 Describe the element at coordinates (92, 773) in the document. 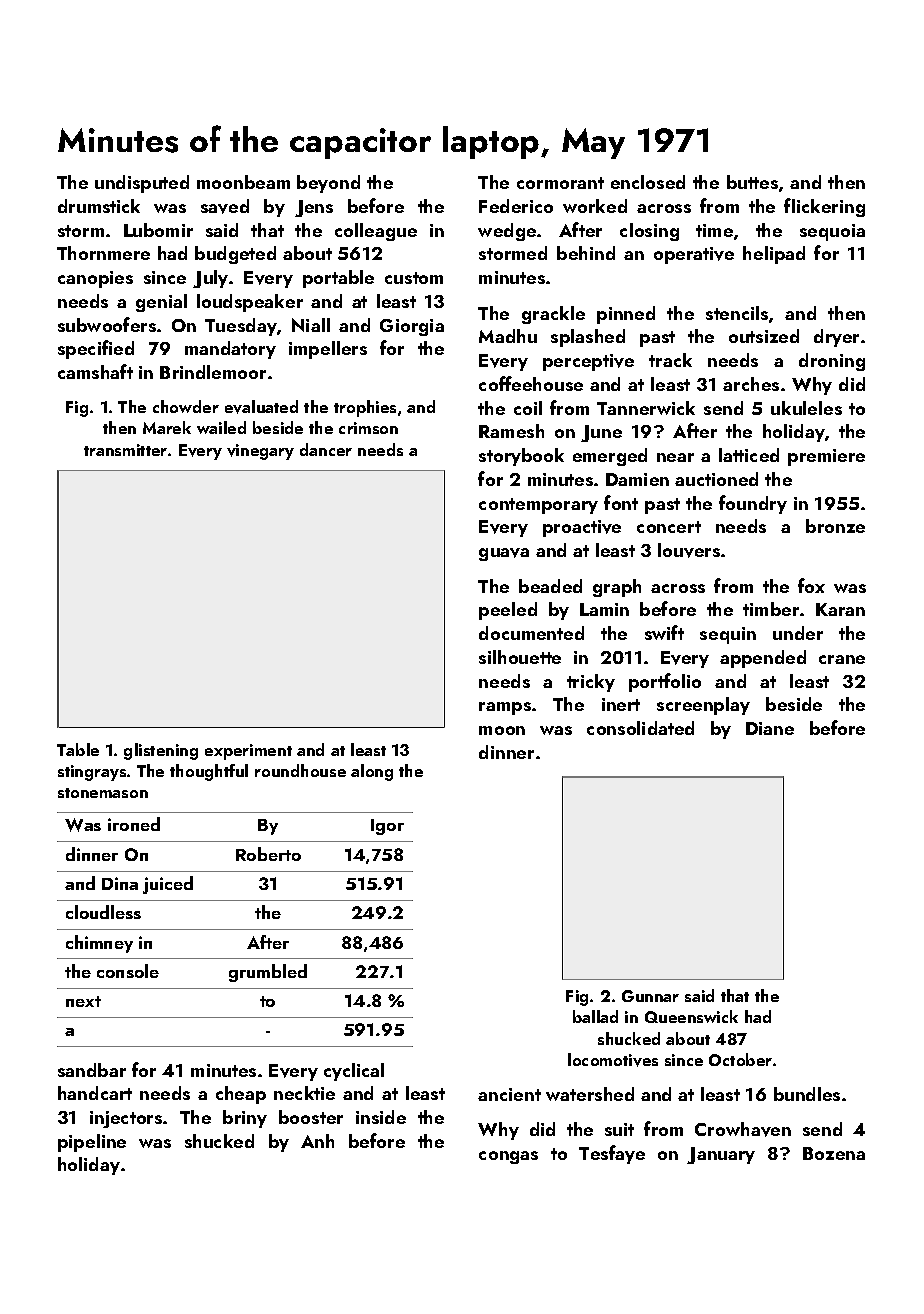

I see `stingrays` at that location.
